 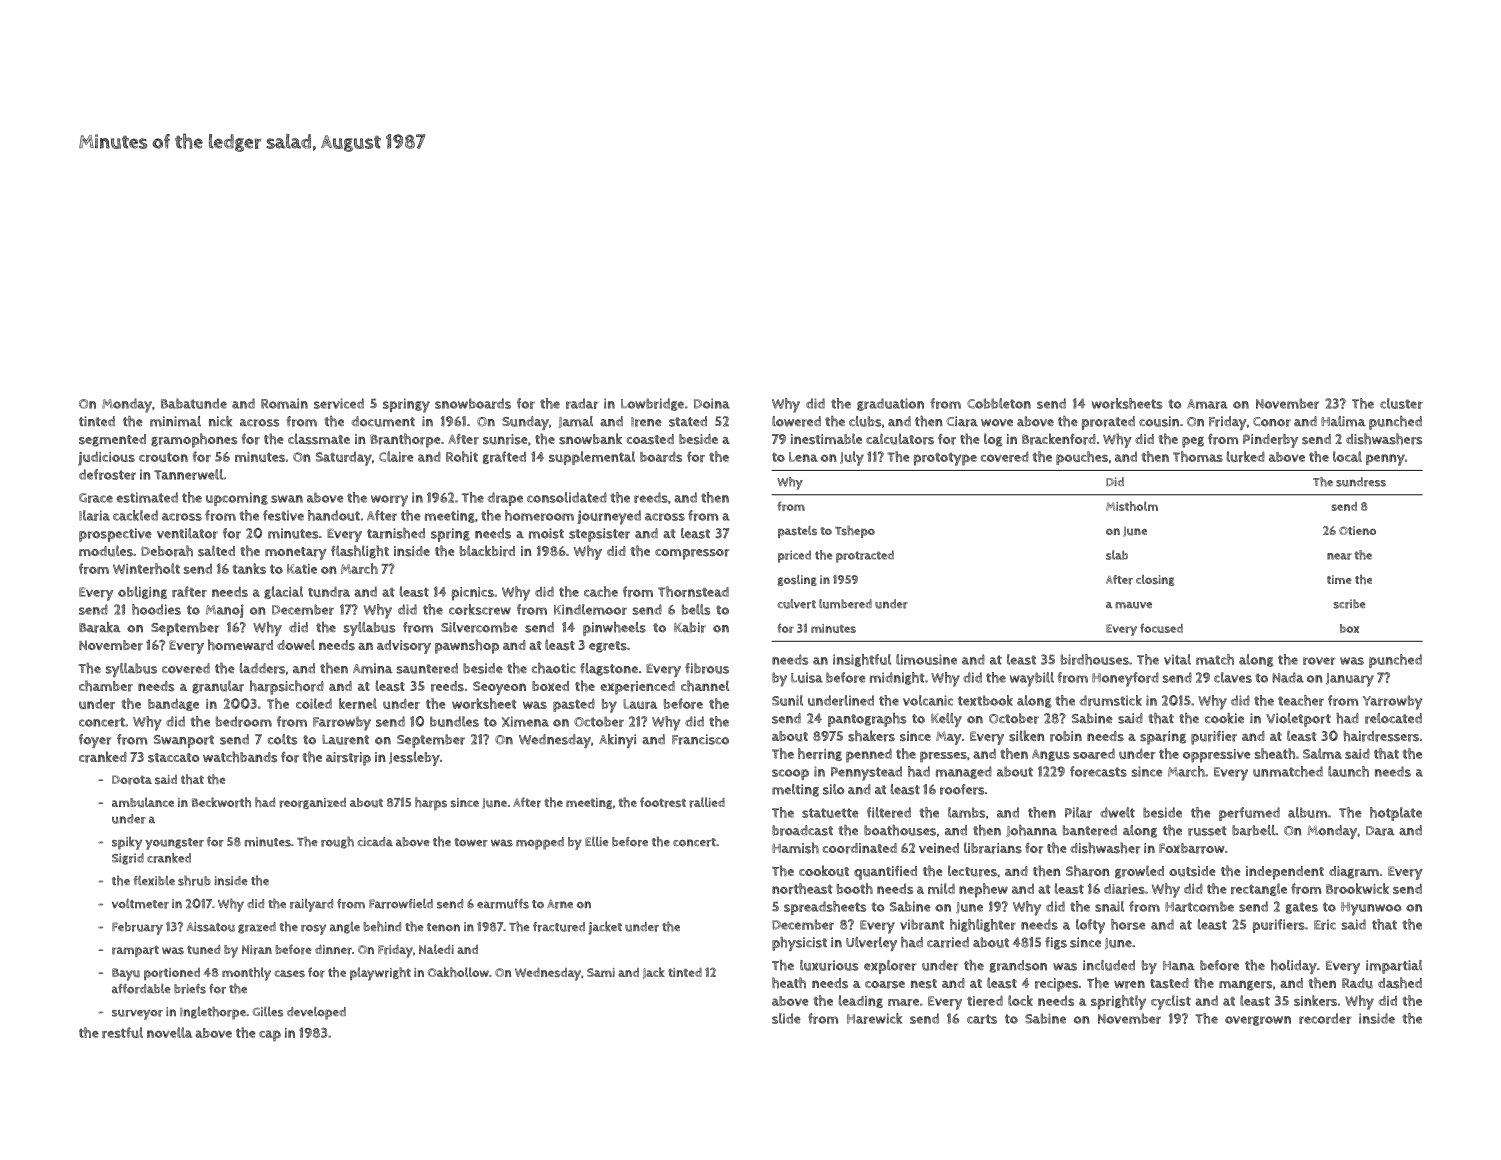 What do you see at coordinates (1307, 812) in the page?
I see `album` at bounding box center [1307, 812].
